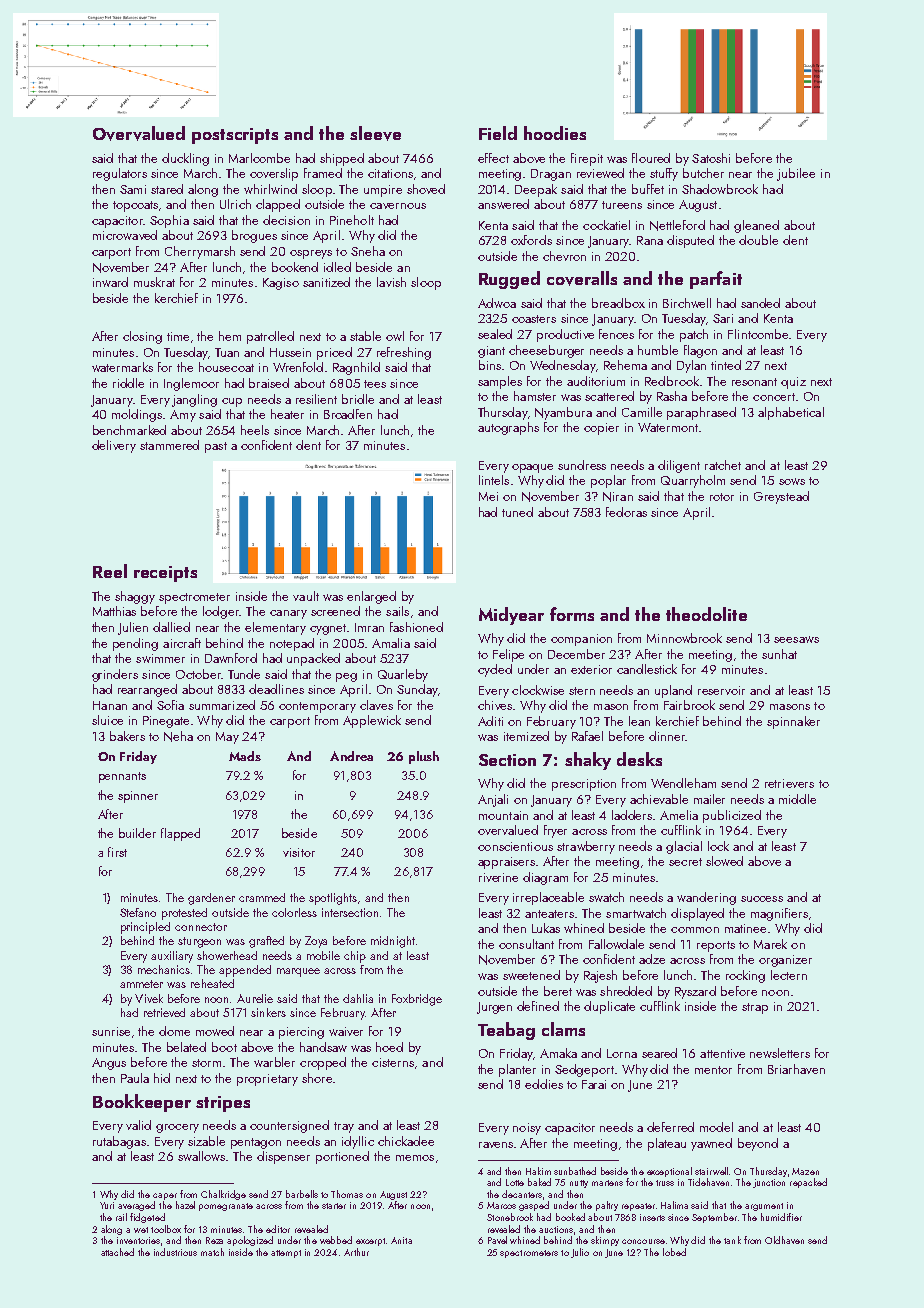 The width and height of the image is (924, 1308). What do you see at coordinates (791, 413) in the image?
I see `alphabetical` at bounding box center [791, 413].
